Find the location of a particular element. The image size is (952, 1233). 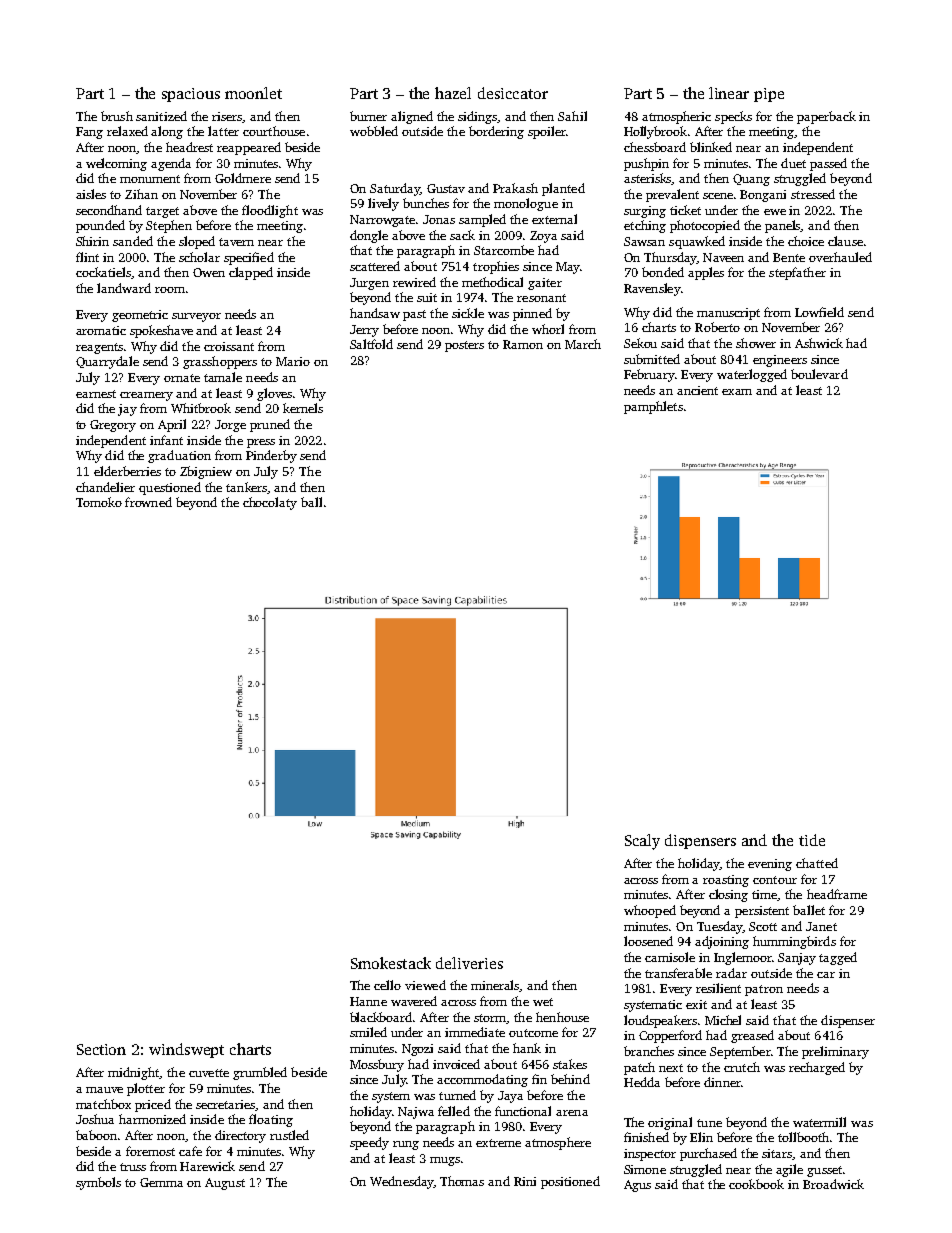

sampled is located at coordinates (482, 220).
